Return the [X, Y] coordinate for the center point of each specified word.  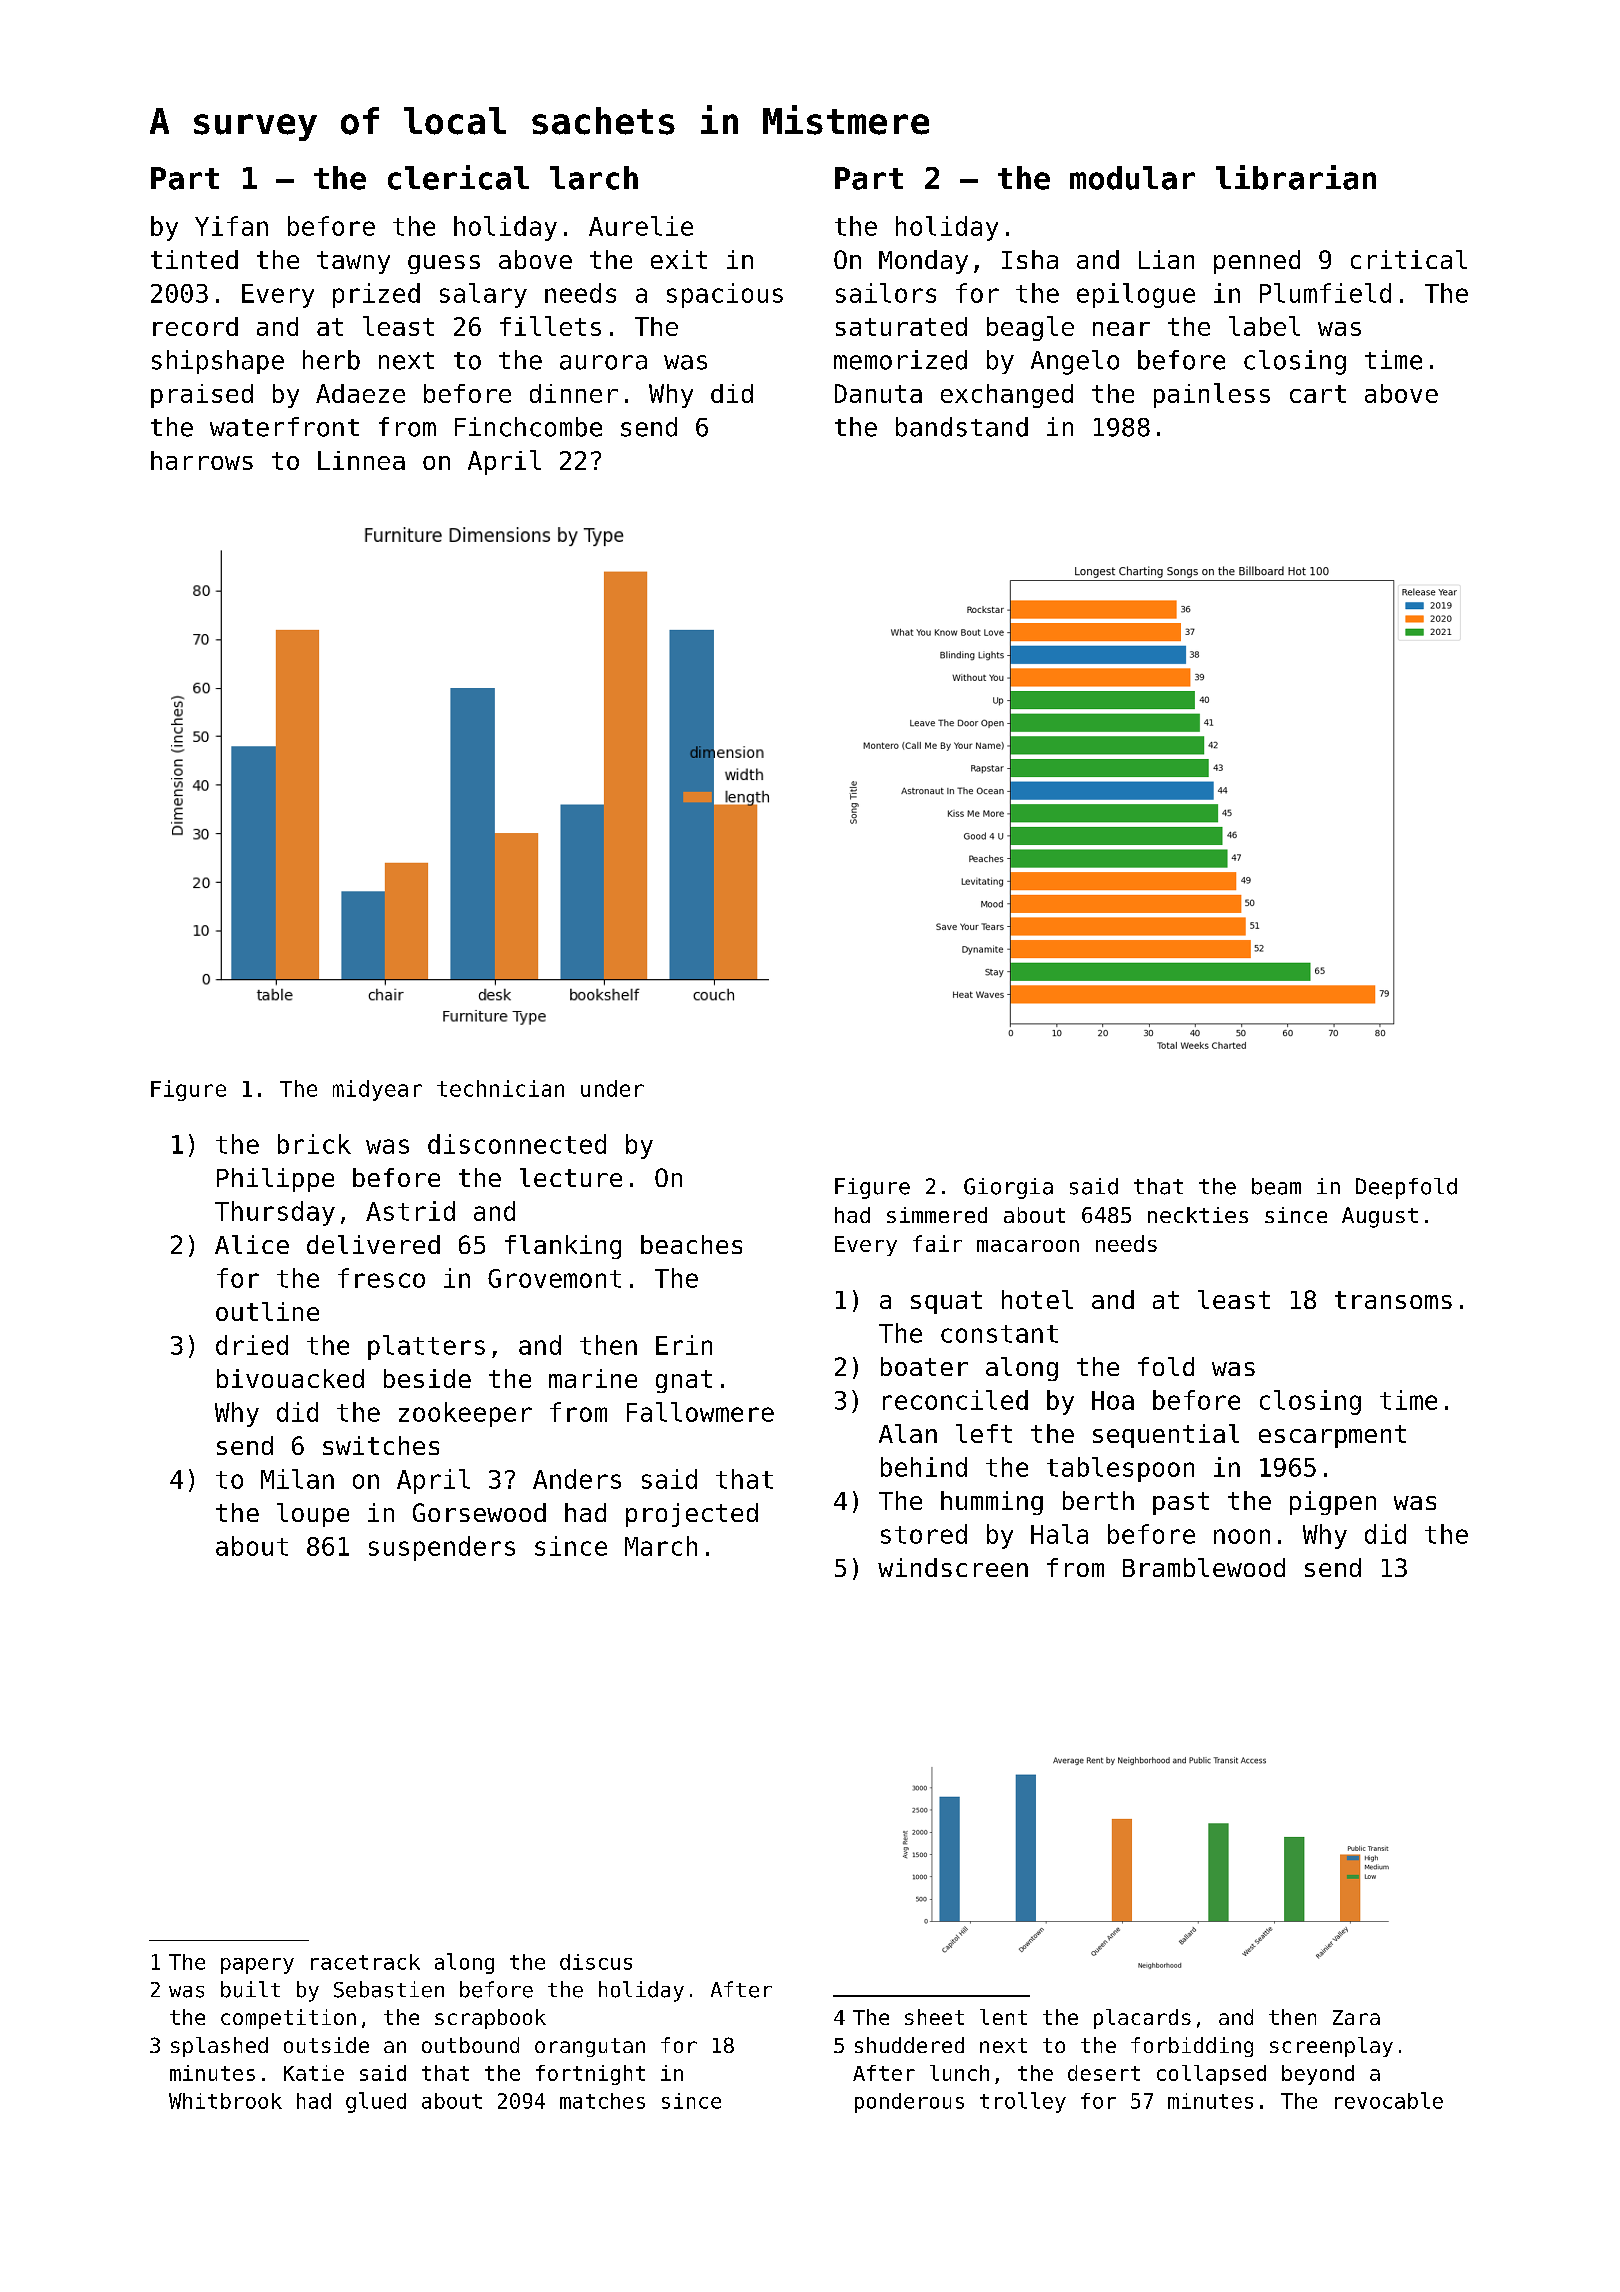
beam [1276, 1186]
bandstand [962, 427]
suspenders [442, 1548]
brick [314, 1144]
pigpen [1333, 1503]
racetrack [365, 1962]
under [612, 1088]
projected [692, 1515]
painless [1212, 395]
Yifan [231, 226]
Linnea [361, 460]
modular [1132, 178]
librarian [1296, 177]
